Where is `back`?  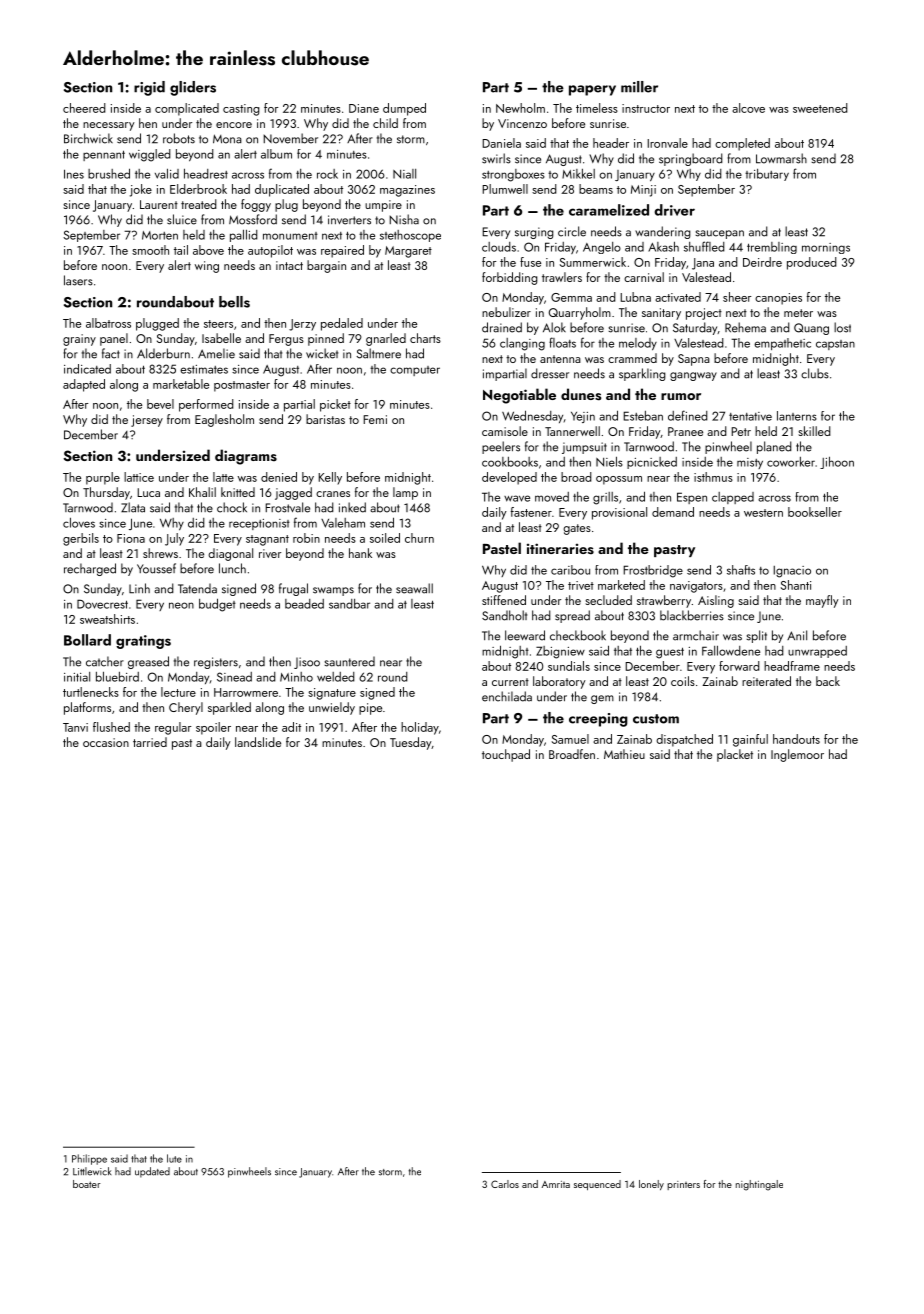
back is located at coordinates (828, 681).
